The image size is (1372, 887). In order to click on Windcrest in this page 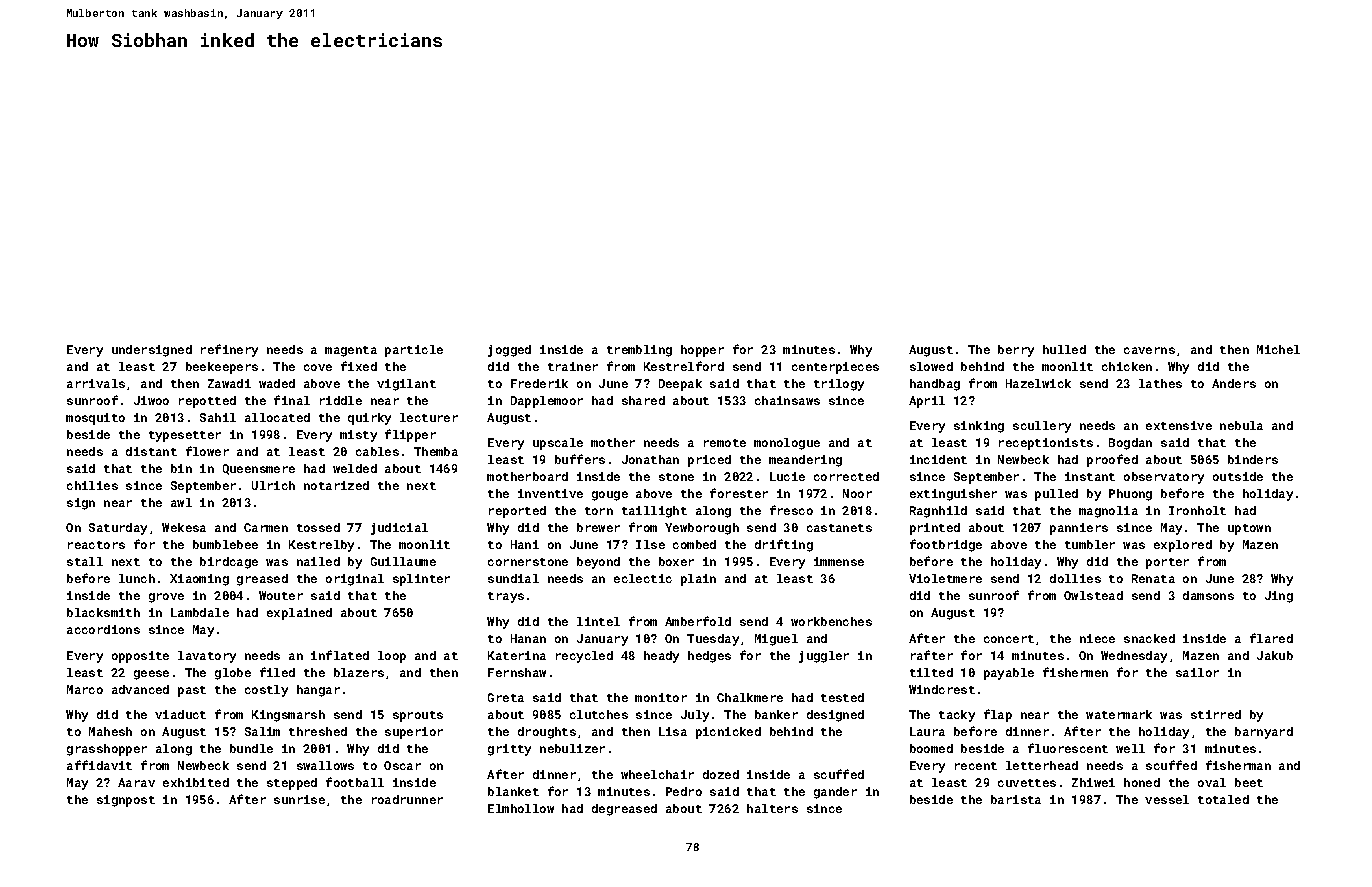, I will do `click(942, 689)`.
